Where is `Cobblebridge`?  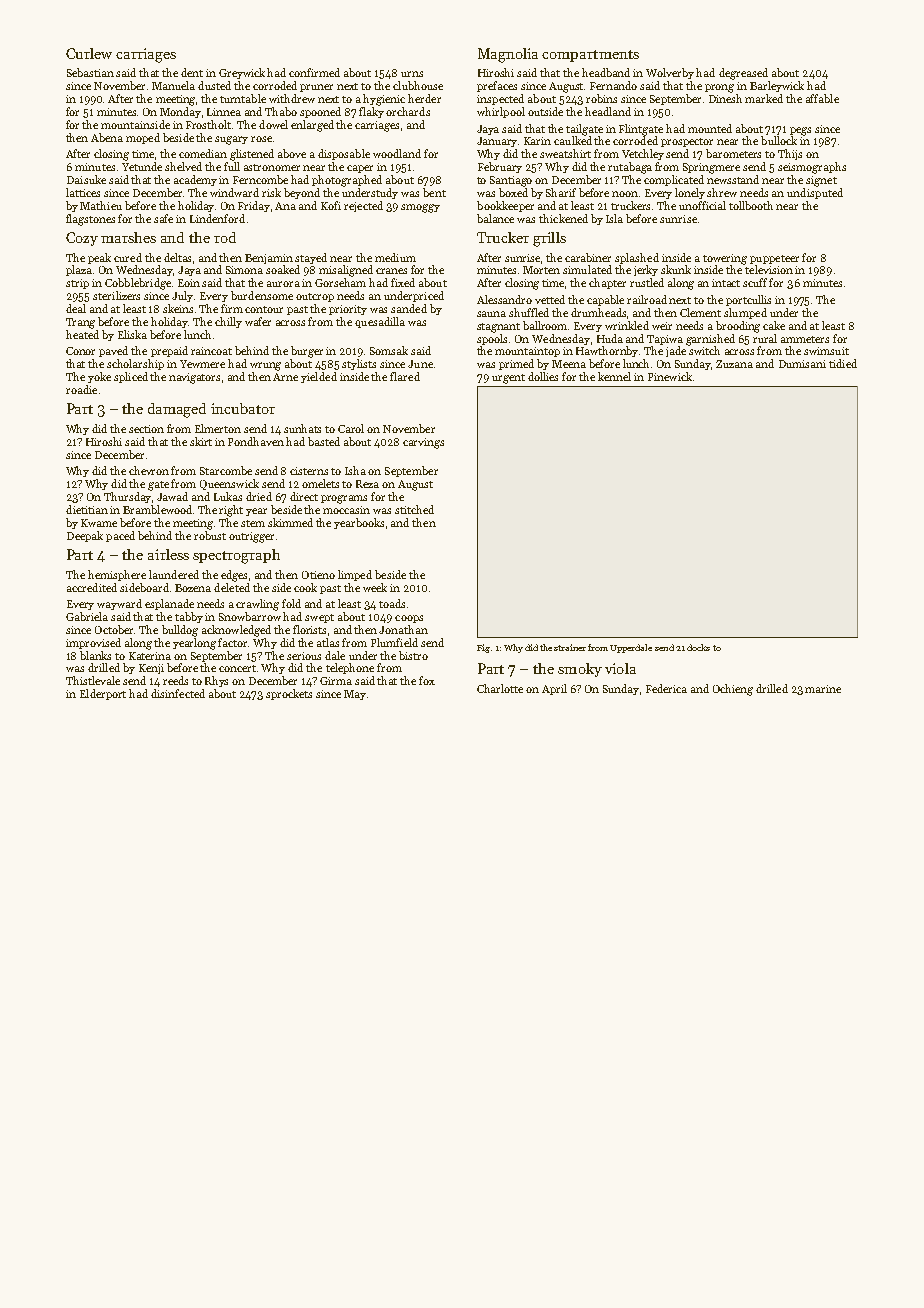 Cobblebridge is located at coordinates (138, 284).
